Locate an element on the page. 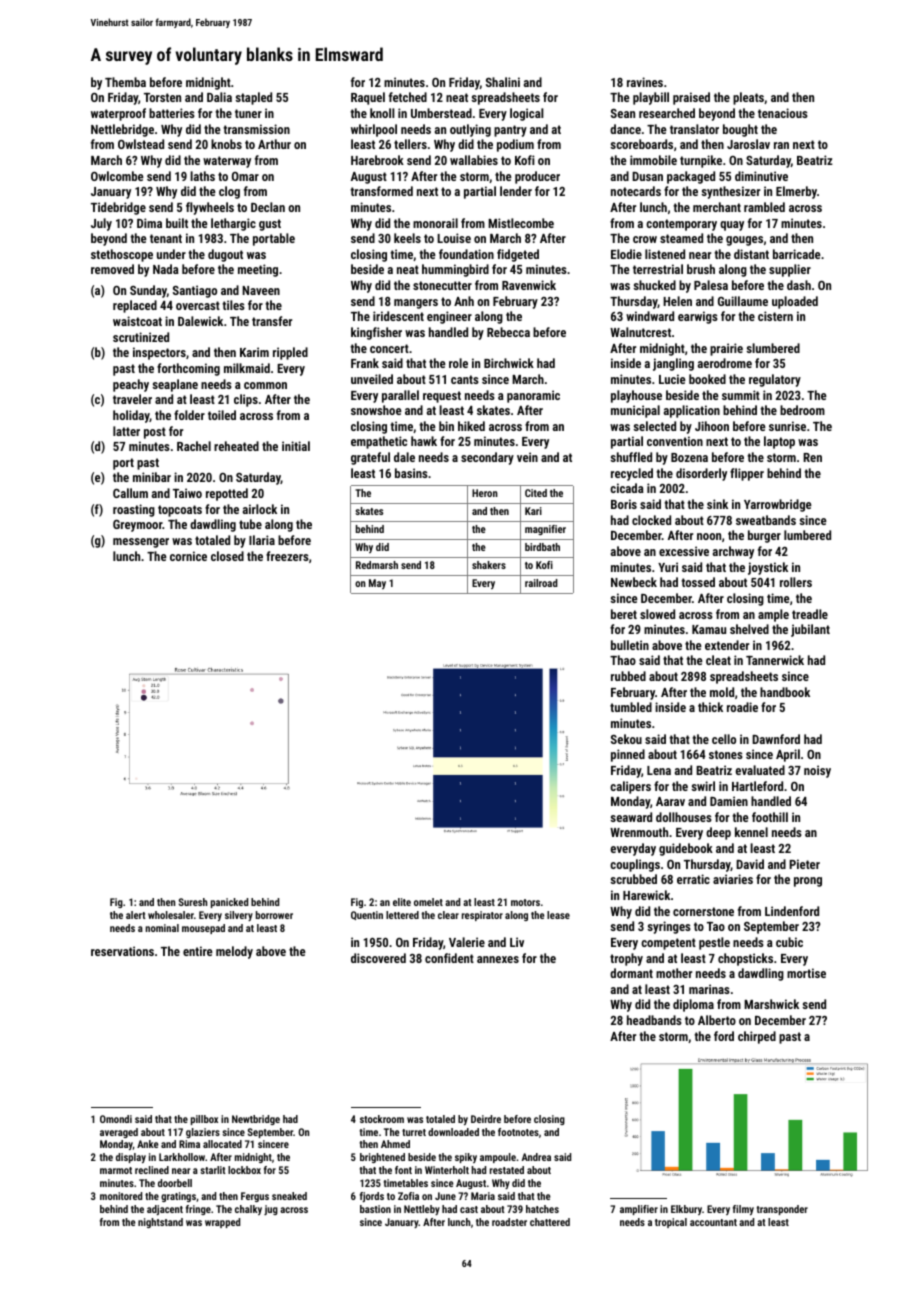  roadster is located at coordinates (509, 1222).
